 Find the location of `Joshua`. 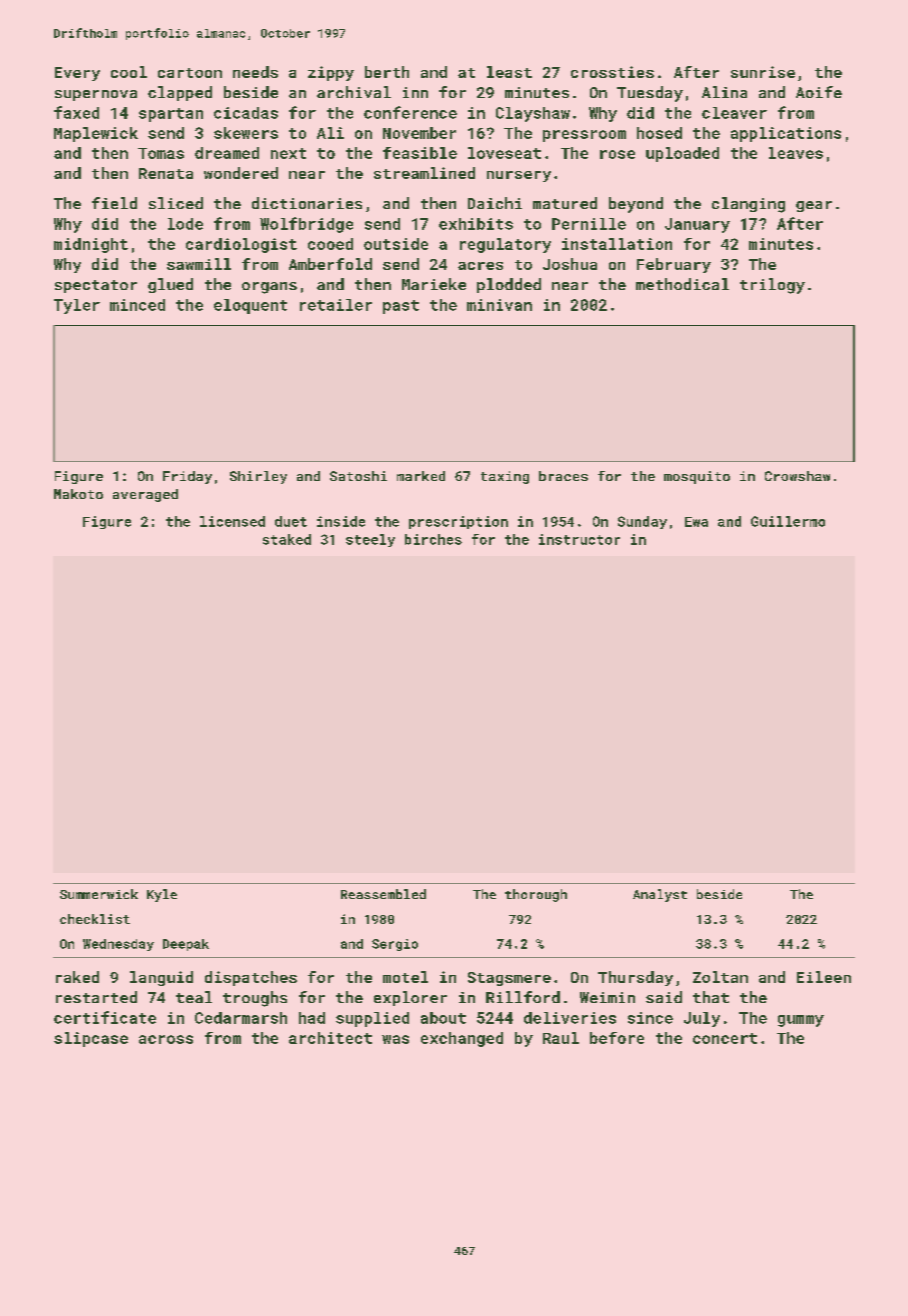

Joshua is located at coordinates (570, 264).
